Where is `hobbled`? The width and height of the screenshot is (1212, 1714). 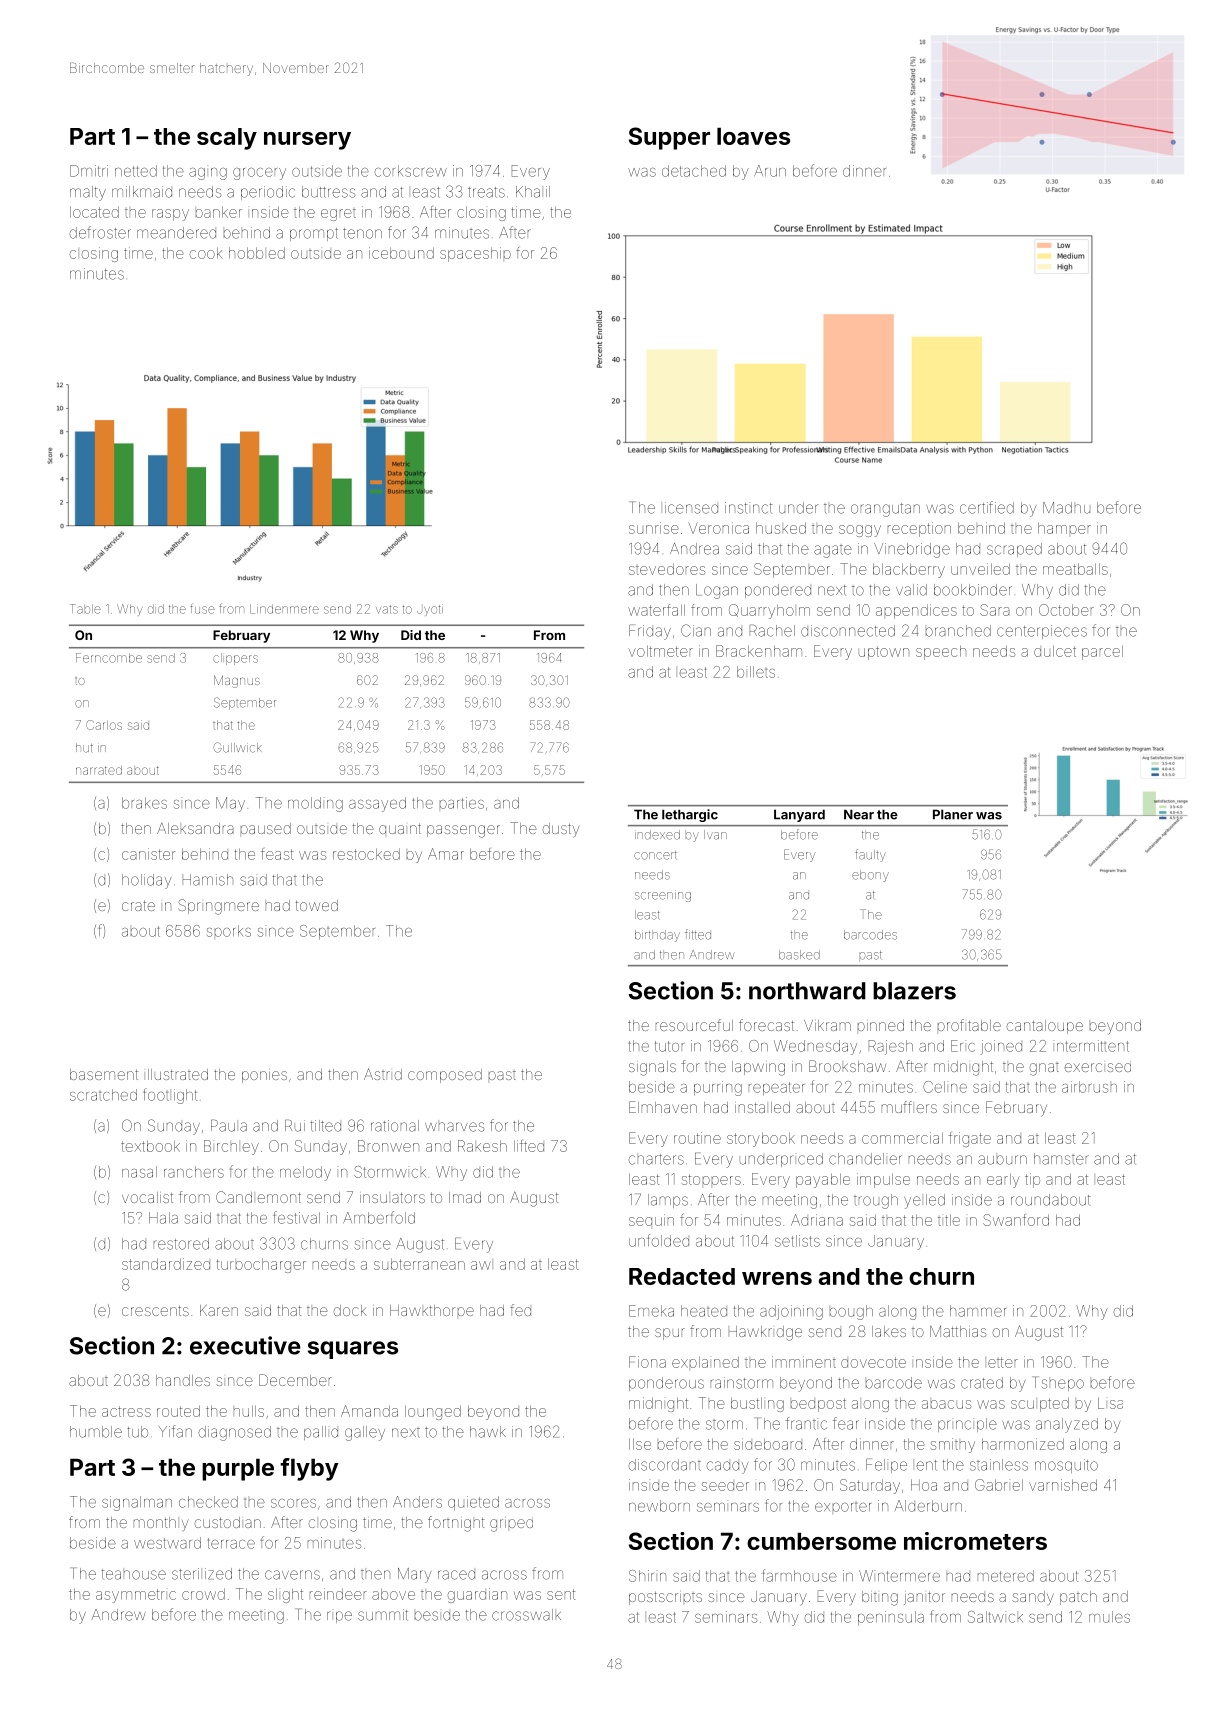
hobbled is located at coordinates (257, 253).
